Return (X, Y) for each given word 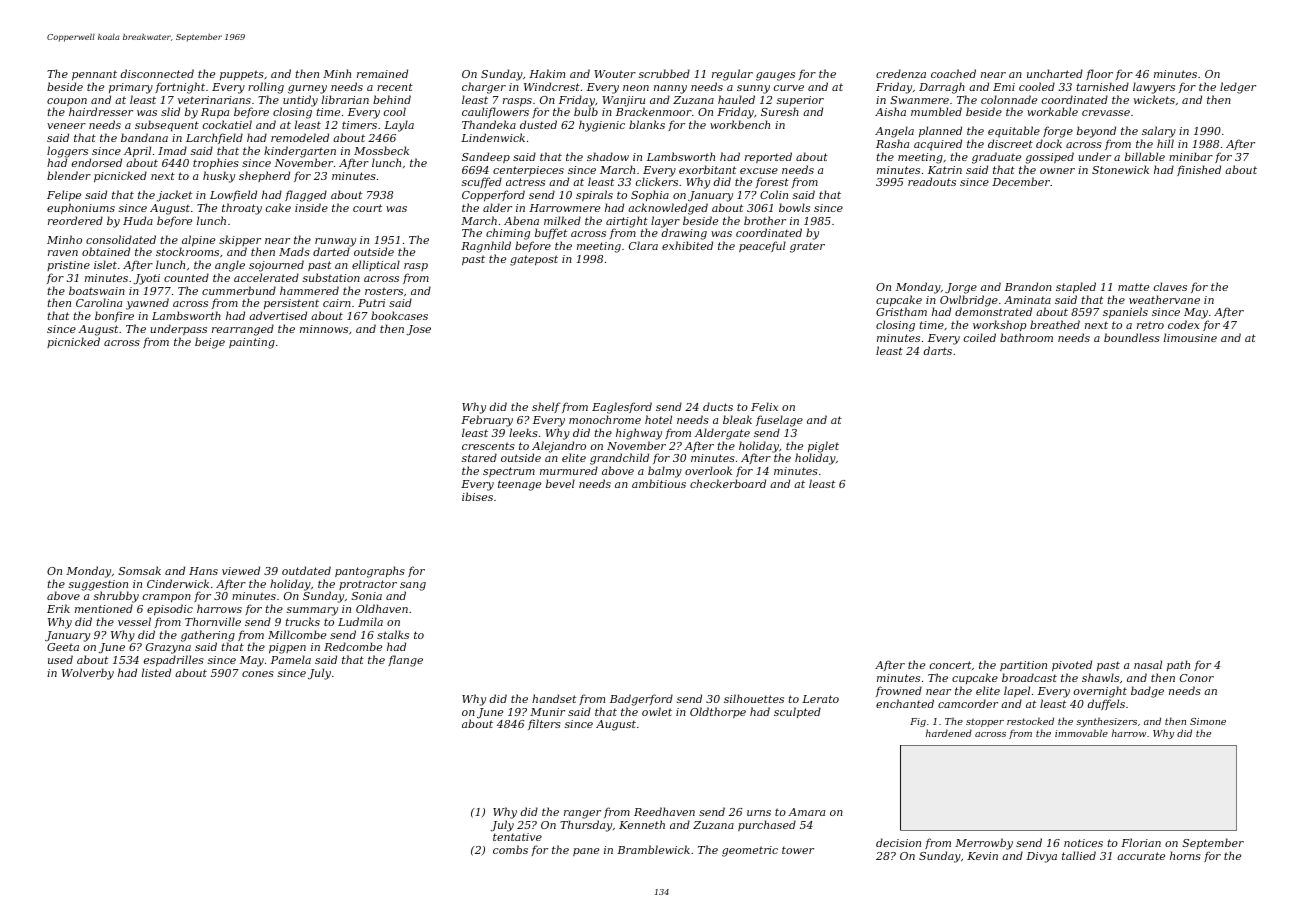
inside (311, 207)
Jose (418, 330)
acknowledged (668, 209)
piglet (823, 447)
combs (510, 849)
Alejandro (559, 447)
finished (1199, 170)
